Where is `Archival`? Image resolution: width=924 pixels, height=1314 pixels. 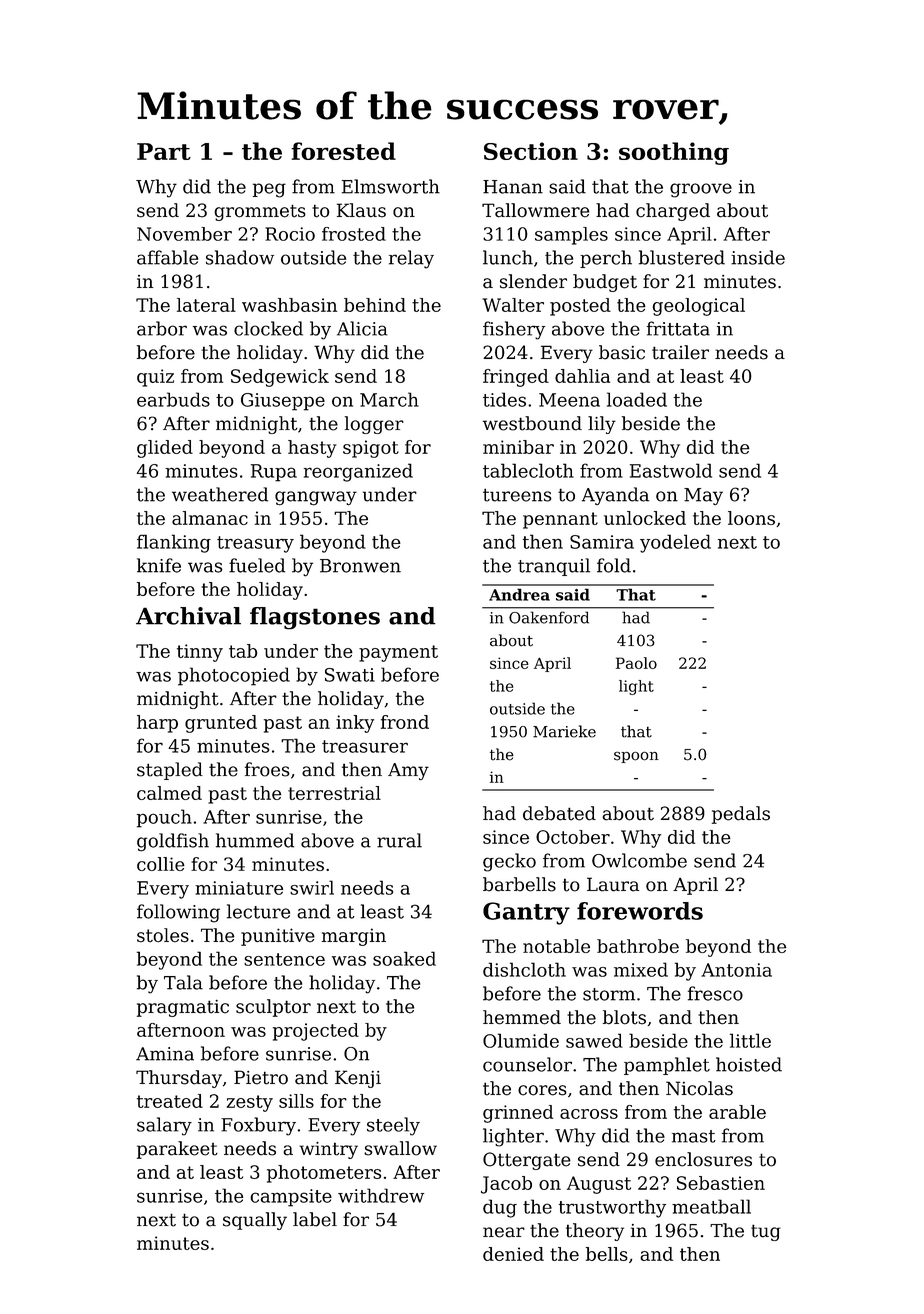
Archival is located at coordinates (188, 616).
